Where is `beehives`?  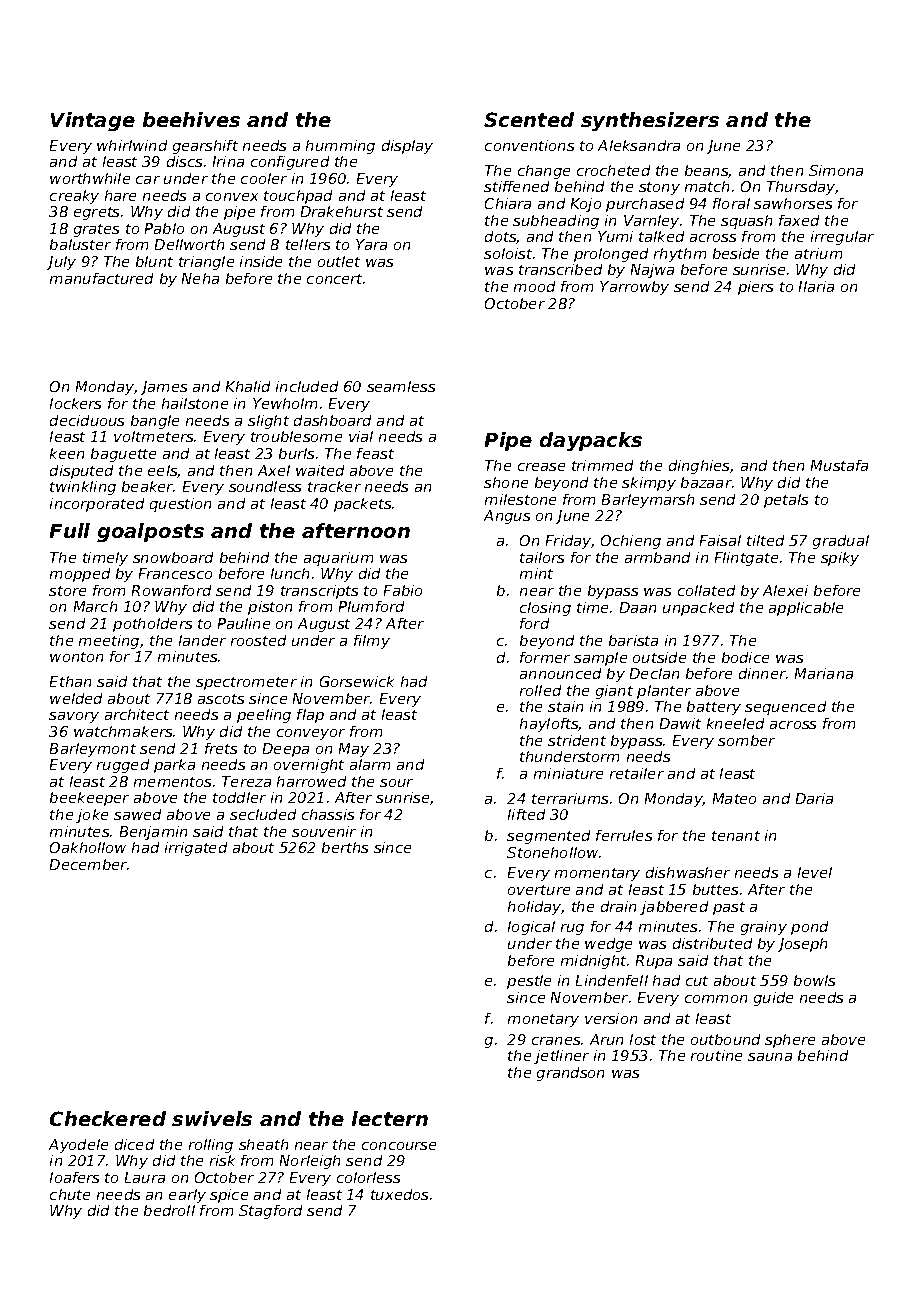 beehives is located at coordinates (191, 119).
